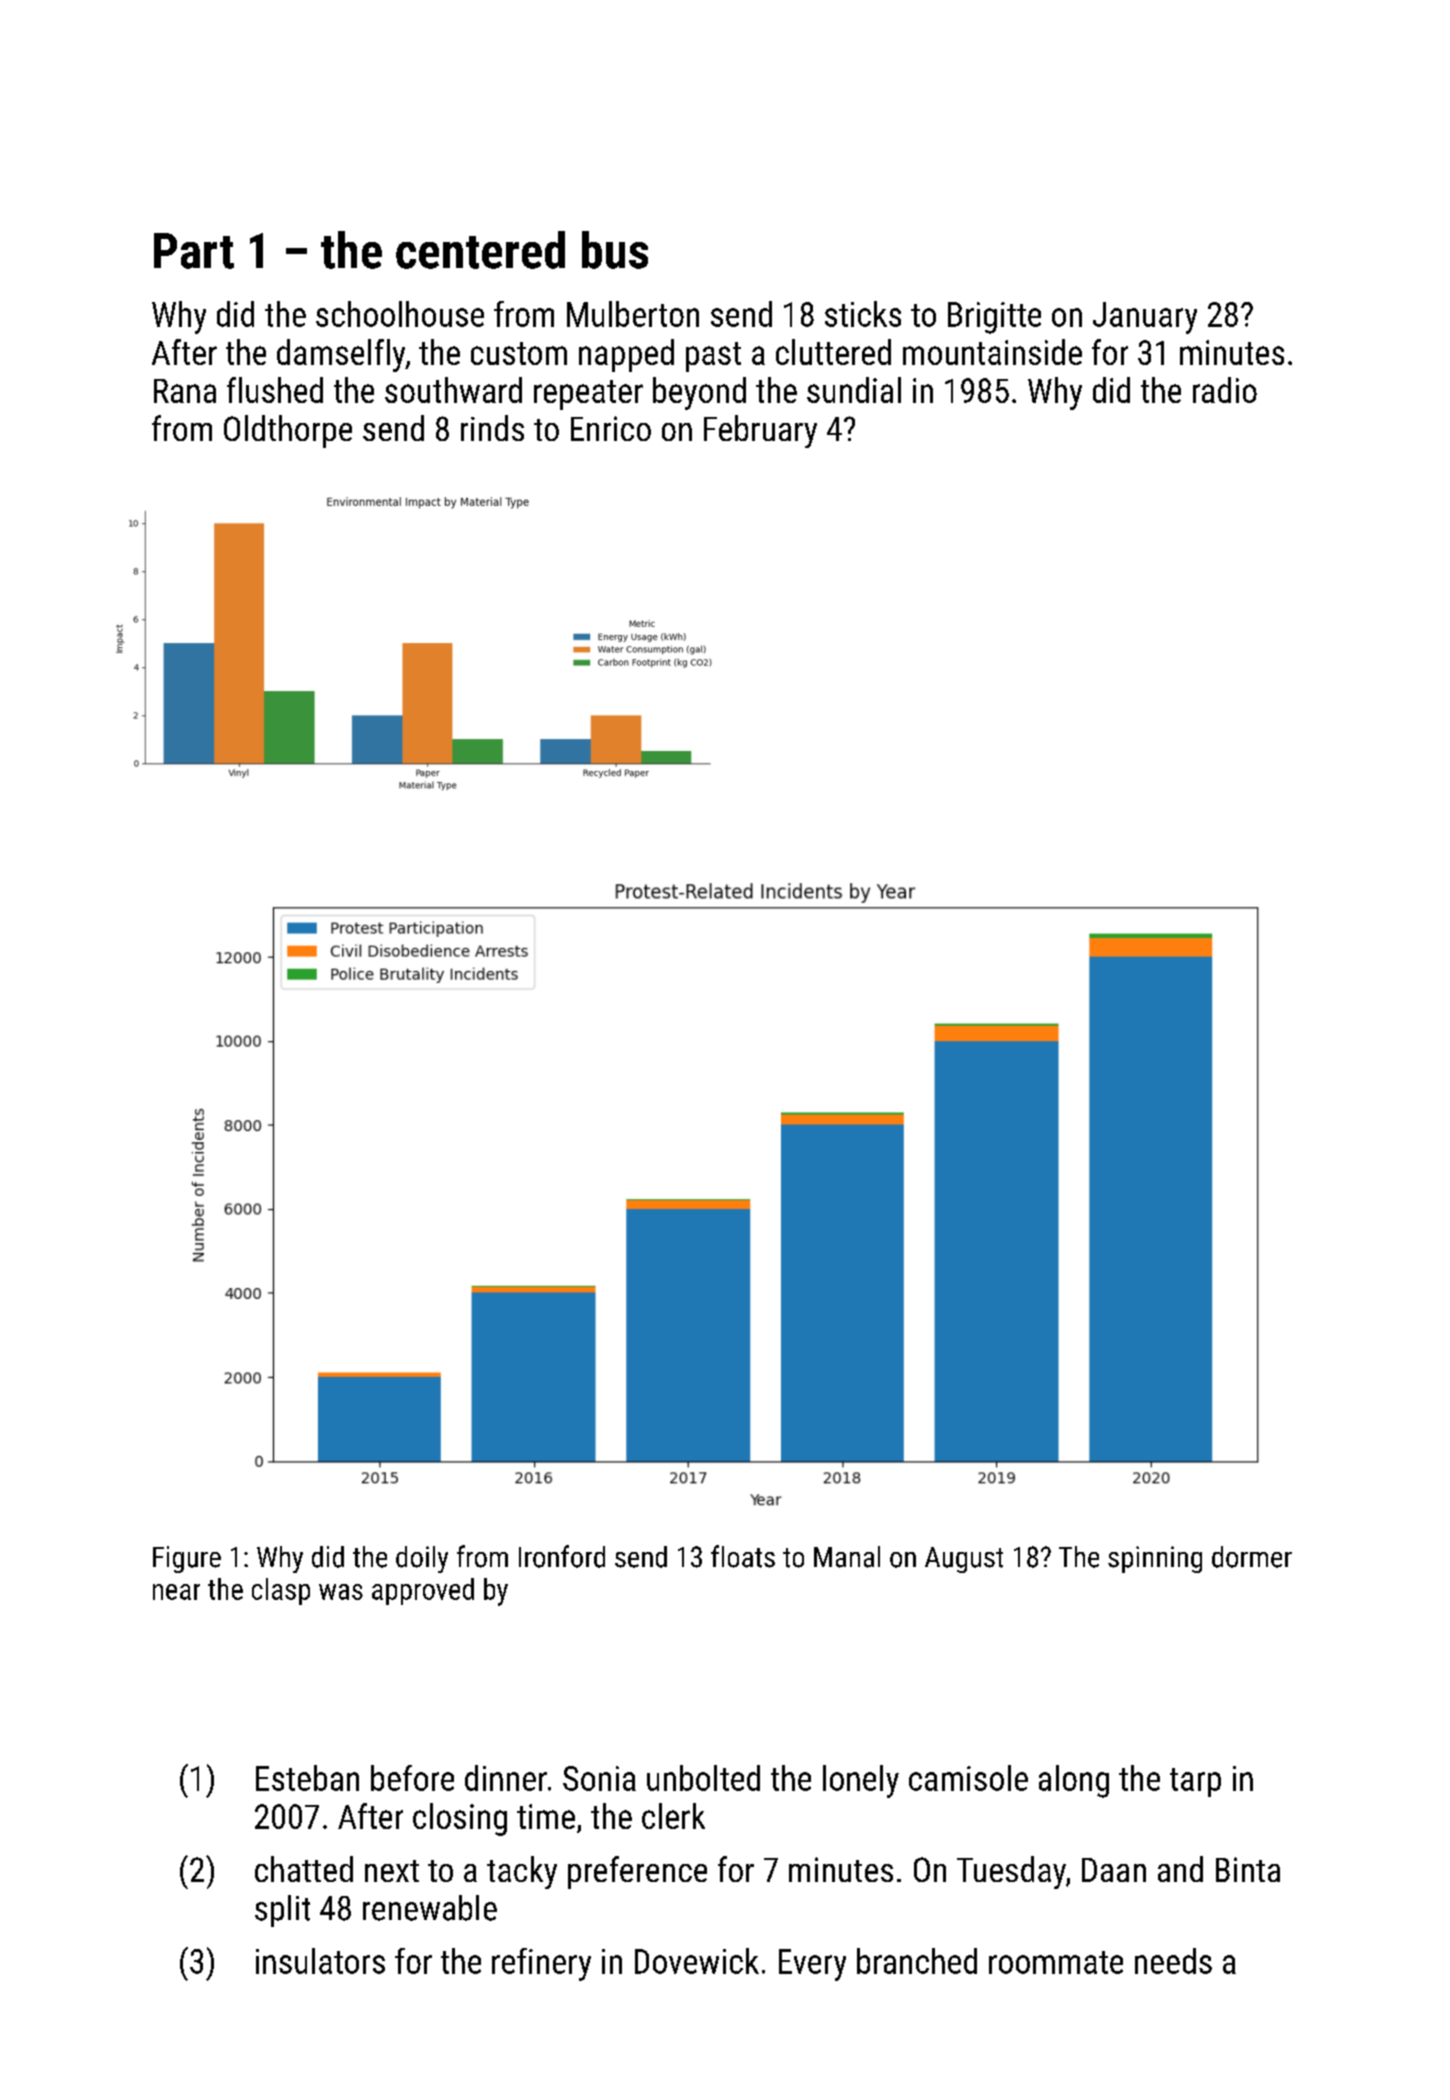  I want to click on radio, so click(1225, 390).
